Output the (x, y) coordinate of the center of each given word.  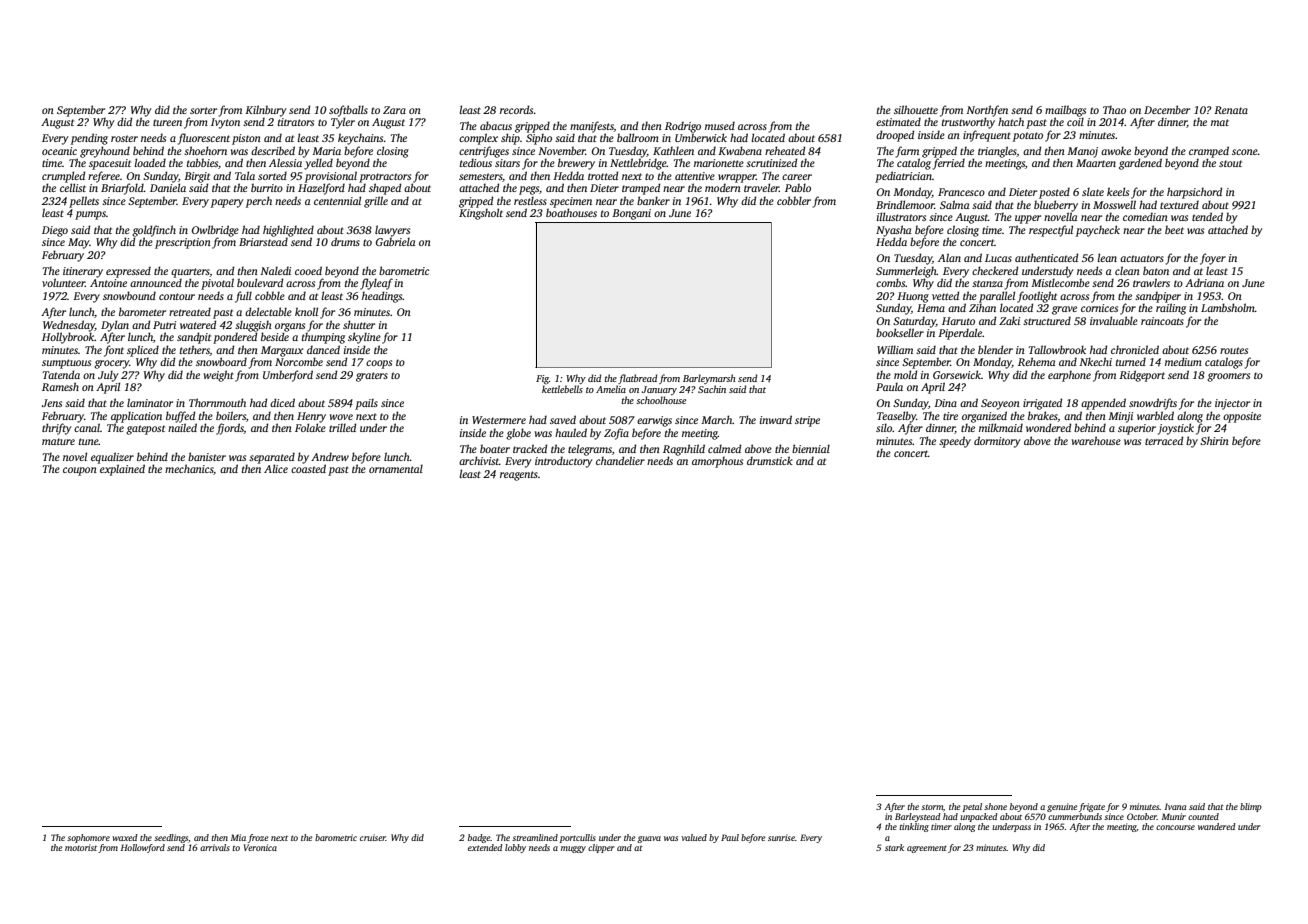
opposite (1242, 417)
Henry (311, 417)
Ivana (1175, 806)
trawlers (1151, 282)
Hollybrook (68, 338)
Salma (954, 204)
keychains (360, 139)
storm (932, 807)
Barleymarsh (709, 379)
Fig (542, 379)
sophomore (88, 838)
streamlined (535, 837)
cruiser (373, 837)
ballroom (638, 137)
